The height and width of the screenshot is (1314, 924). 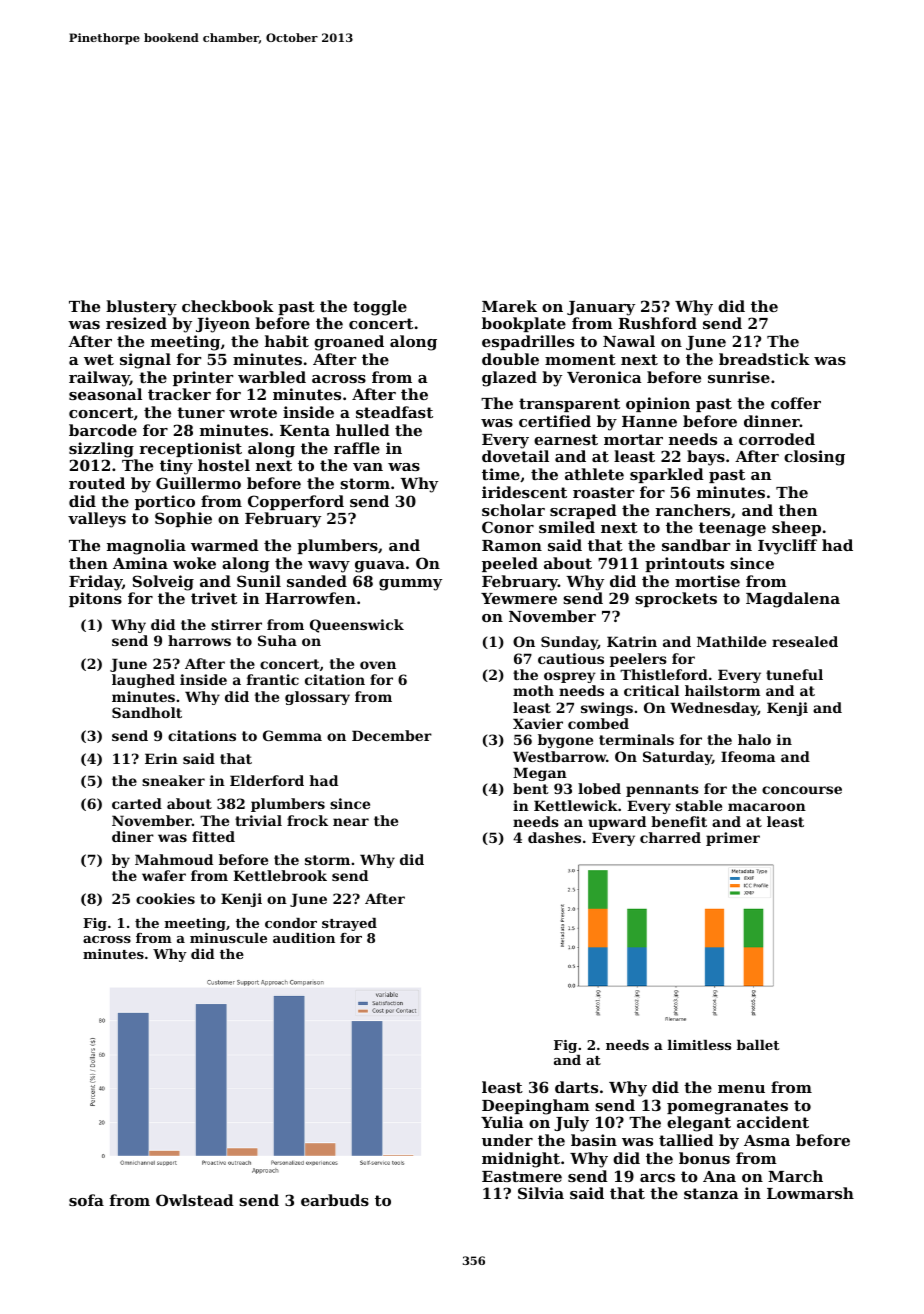 I want to click on Copperford, so click(x=296, y=502).
